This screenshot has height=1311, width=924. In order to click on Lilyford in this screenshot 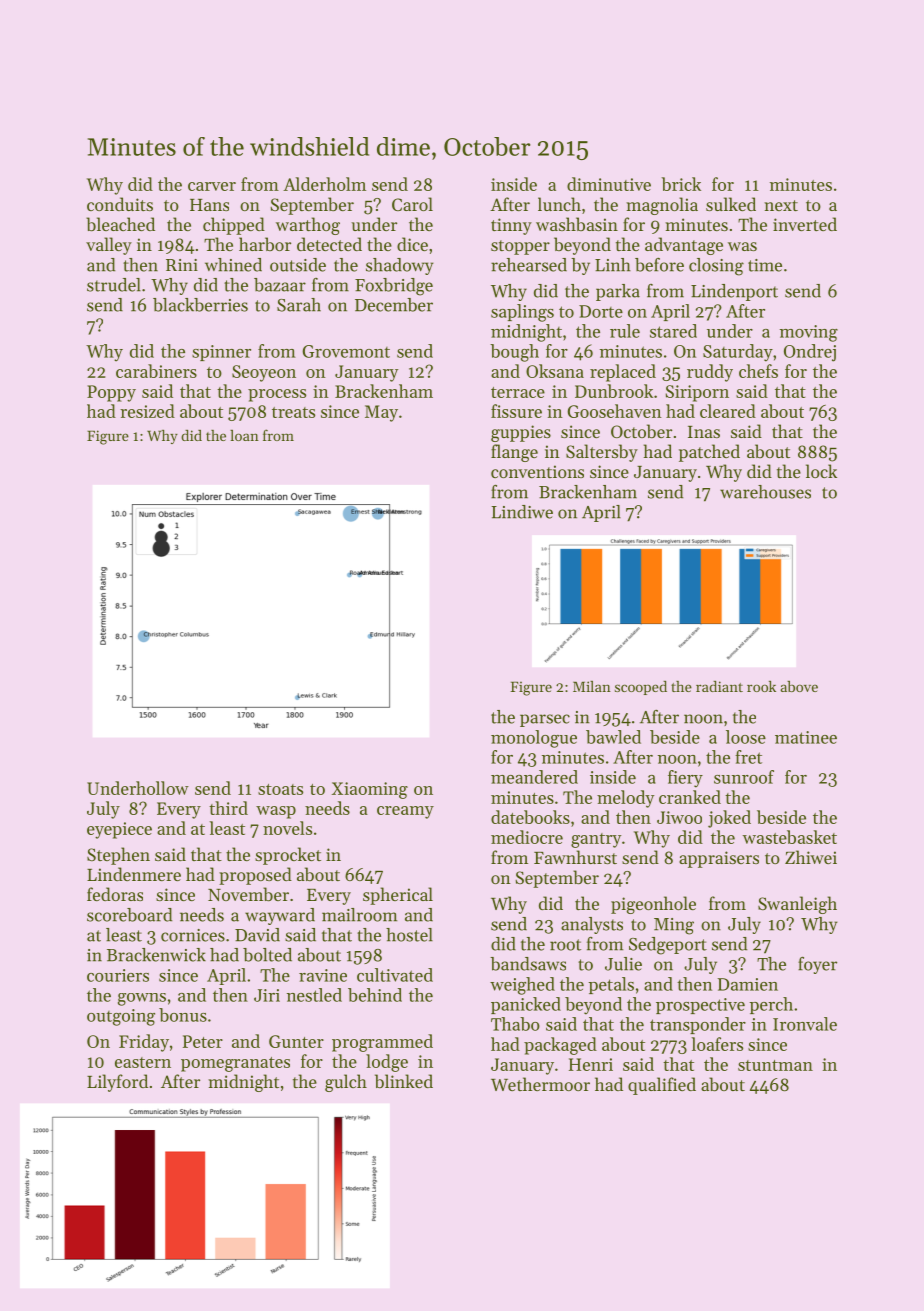, I will do `click(117, 1083)`.
